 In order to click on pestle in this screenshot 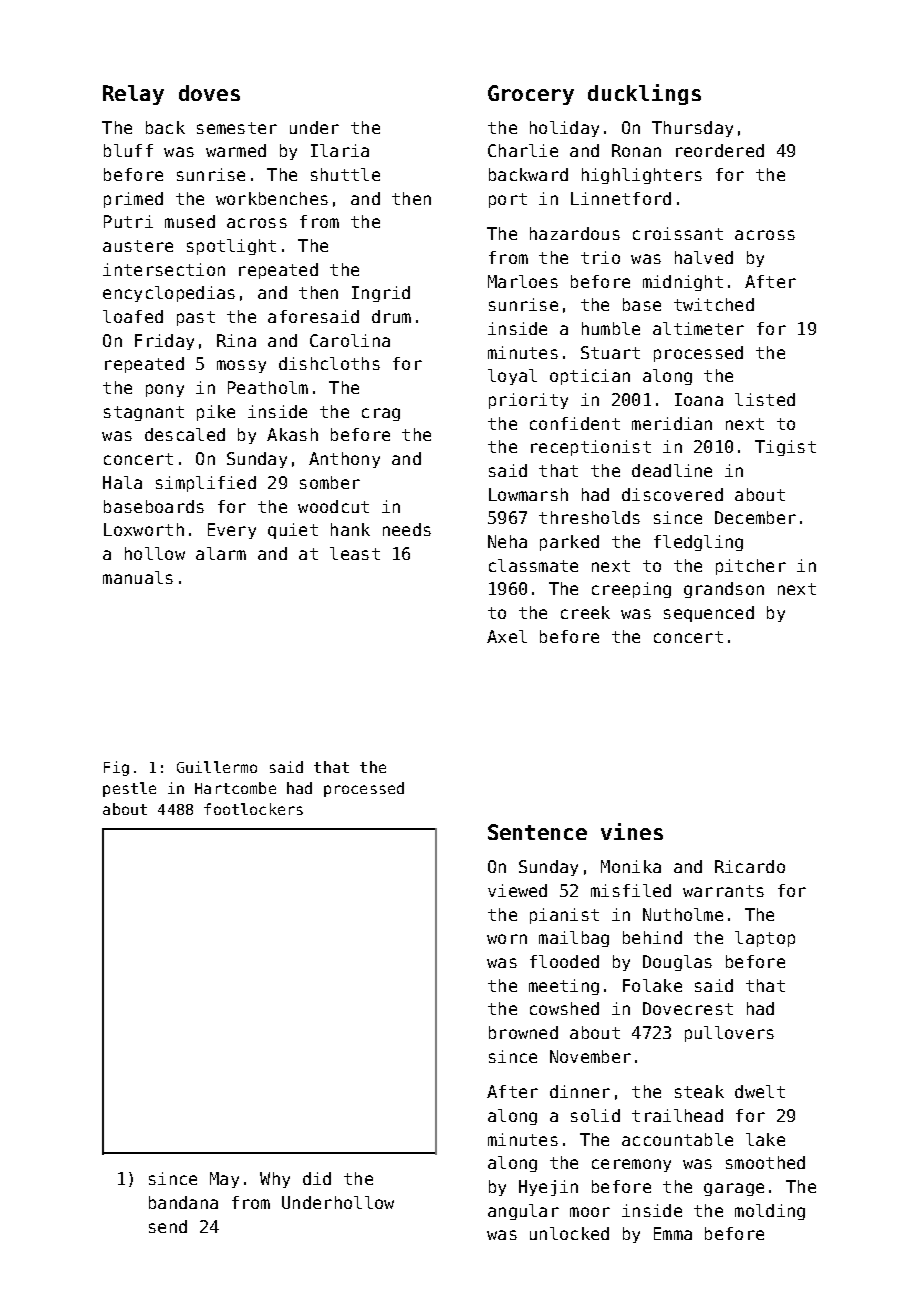, I will do `click(129, 789)`.
